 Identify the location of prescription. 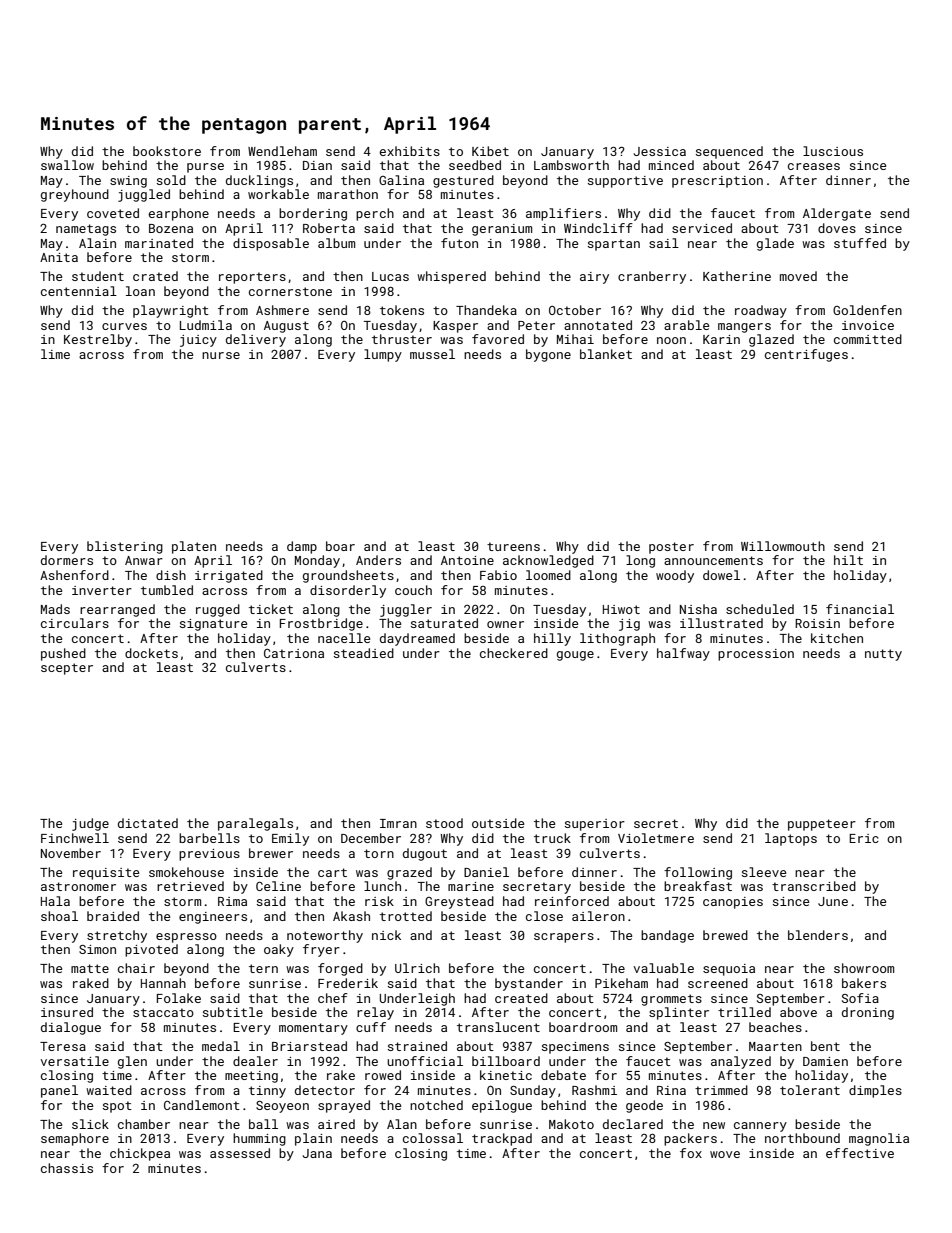
(717, 182).
